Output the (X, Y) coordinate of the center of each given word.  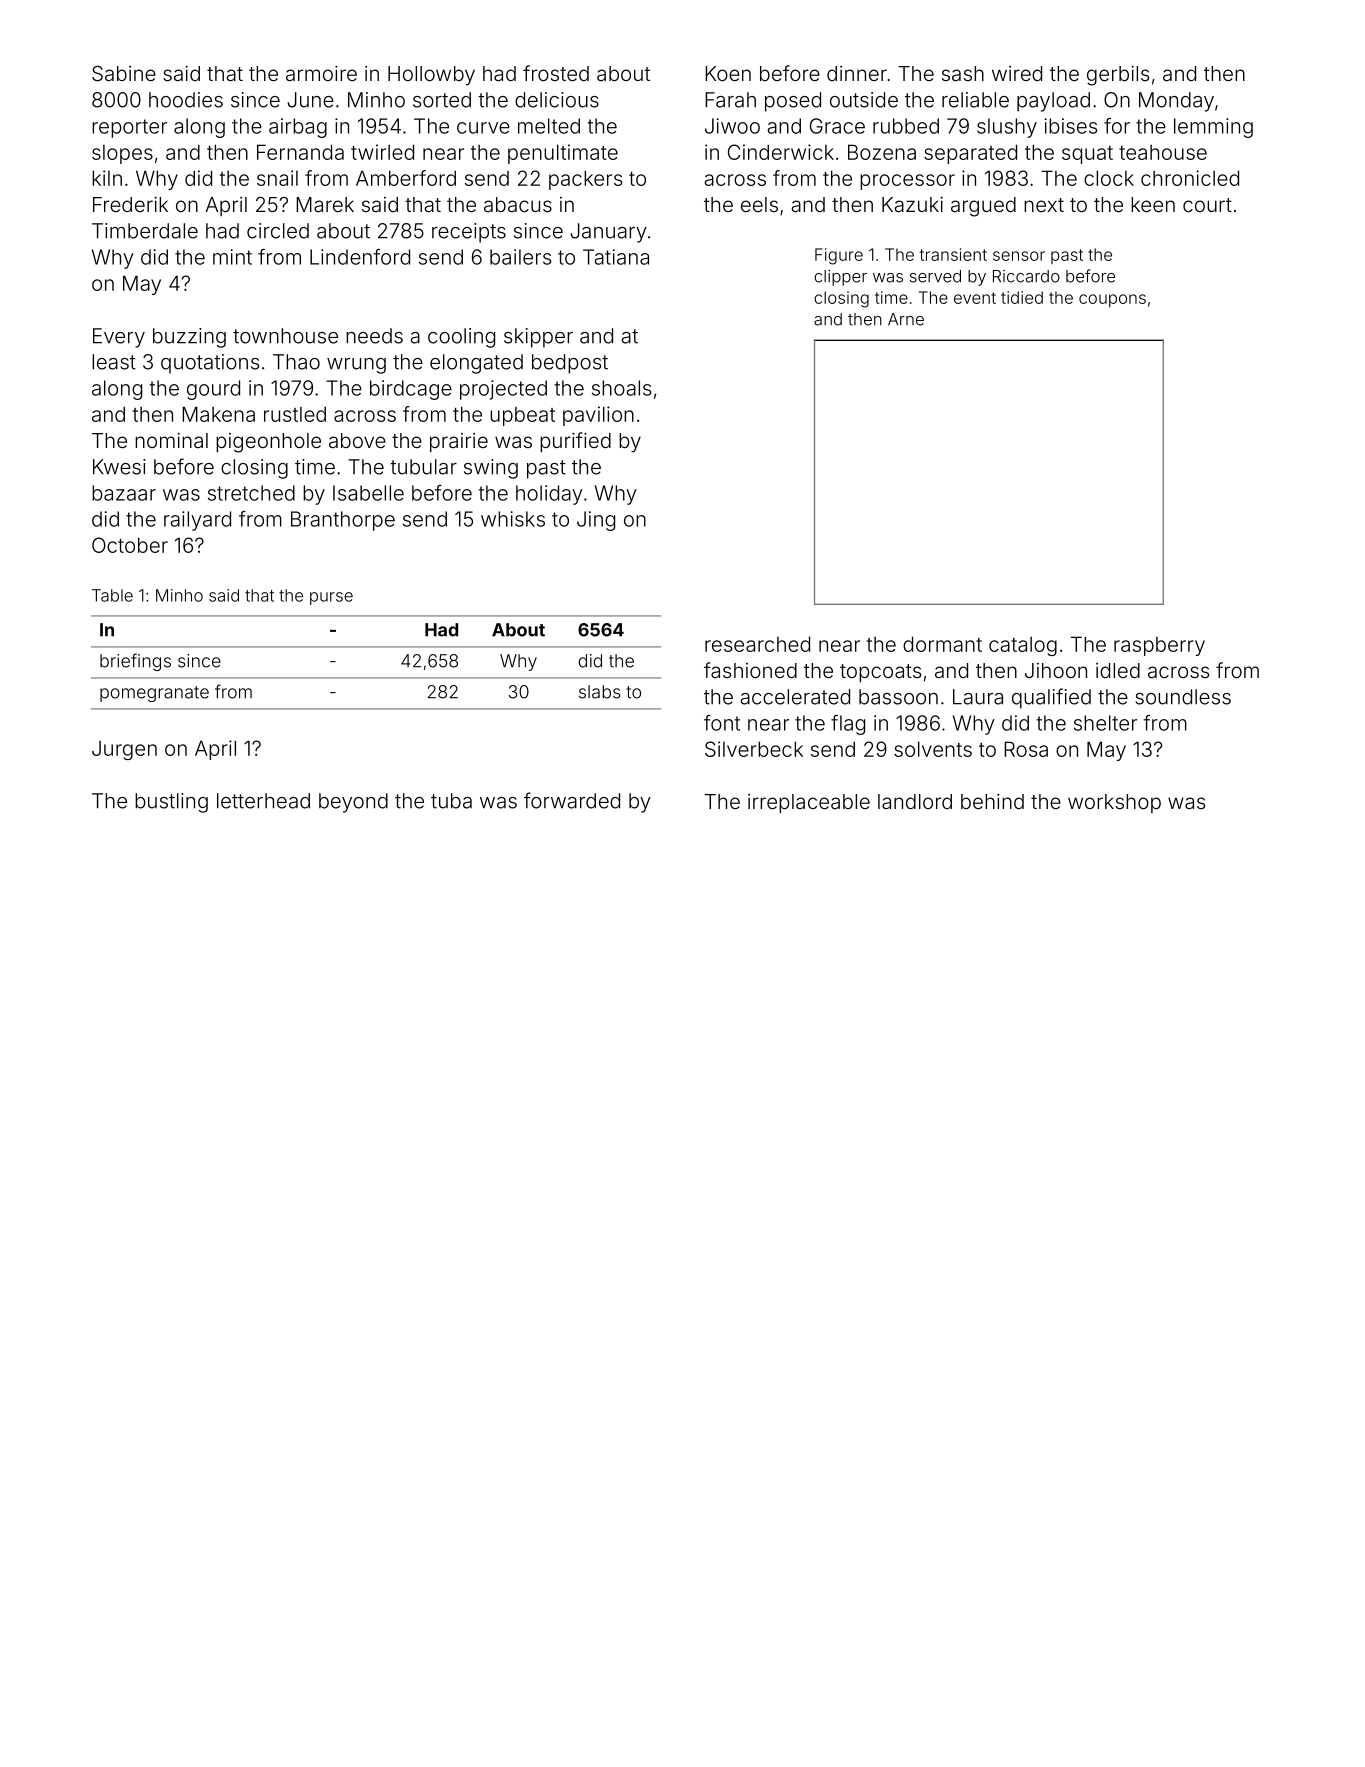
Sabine (124, 73)
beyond (353, 803)
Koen (728, 73)
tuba (451, 801)
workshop (1114, 803)
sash (963, 73)
